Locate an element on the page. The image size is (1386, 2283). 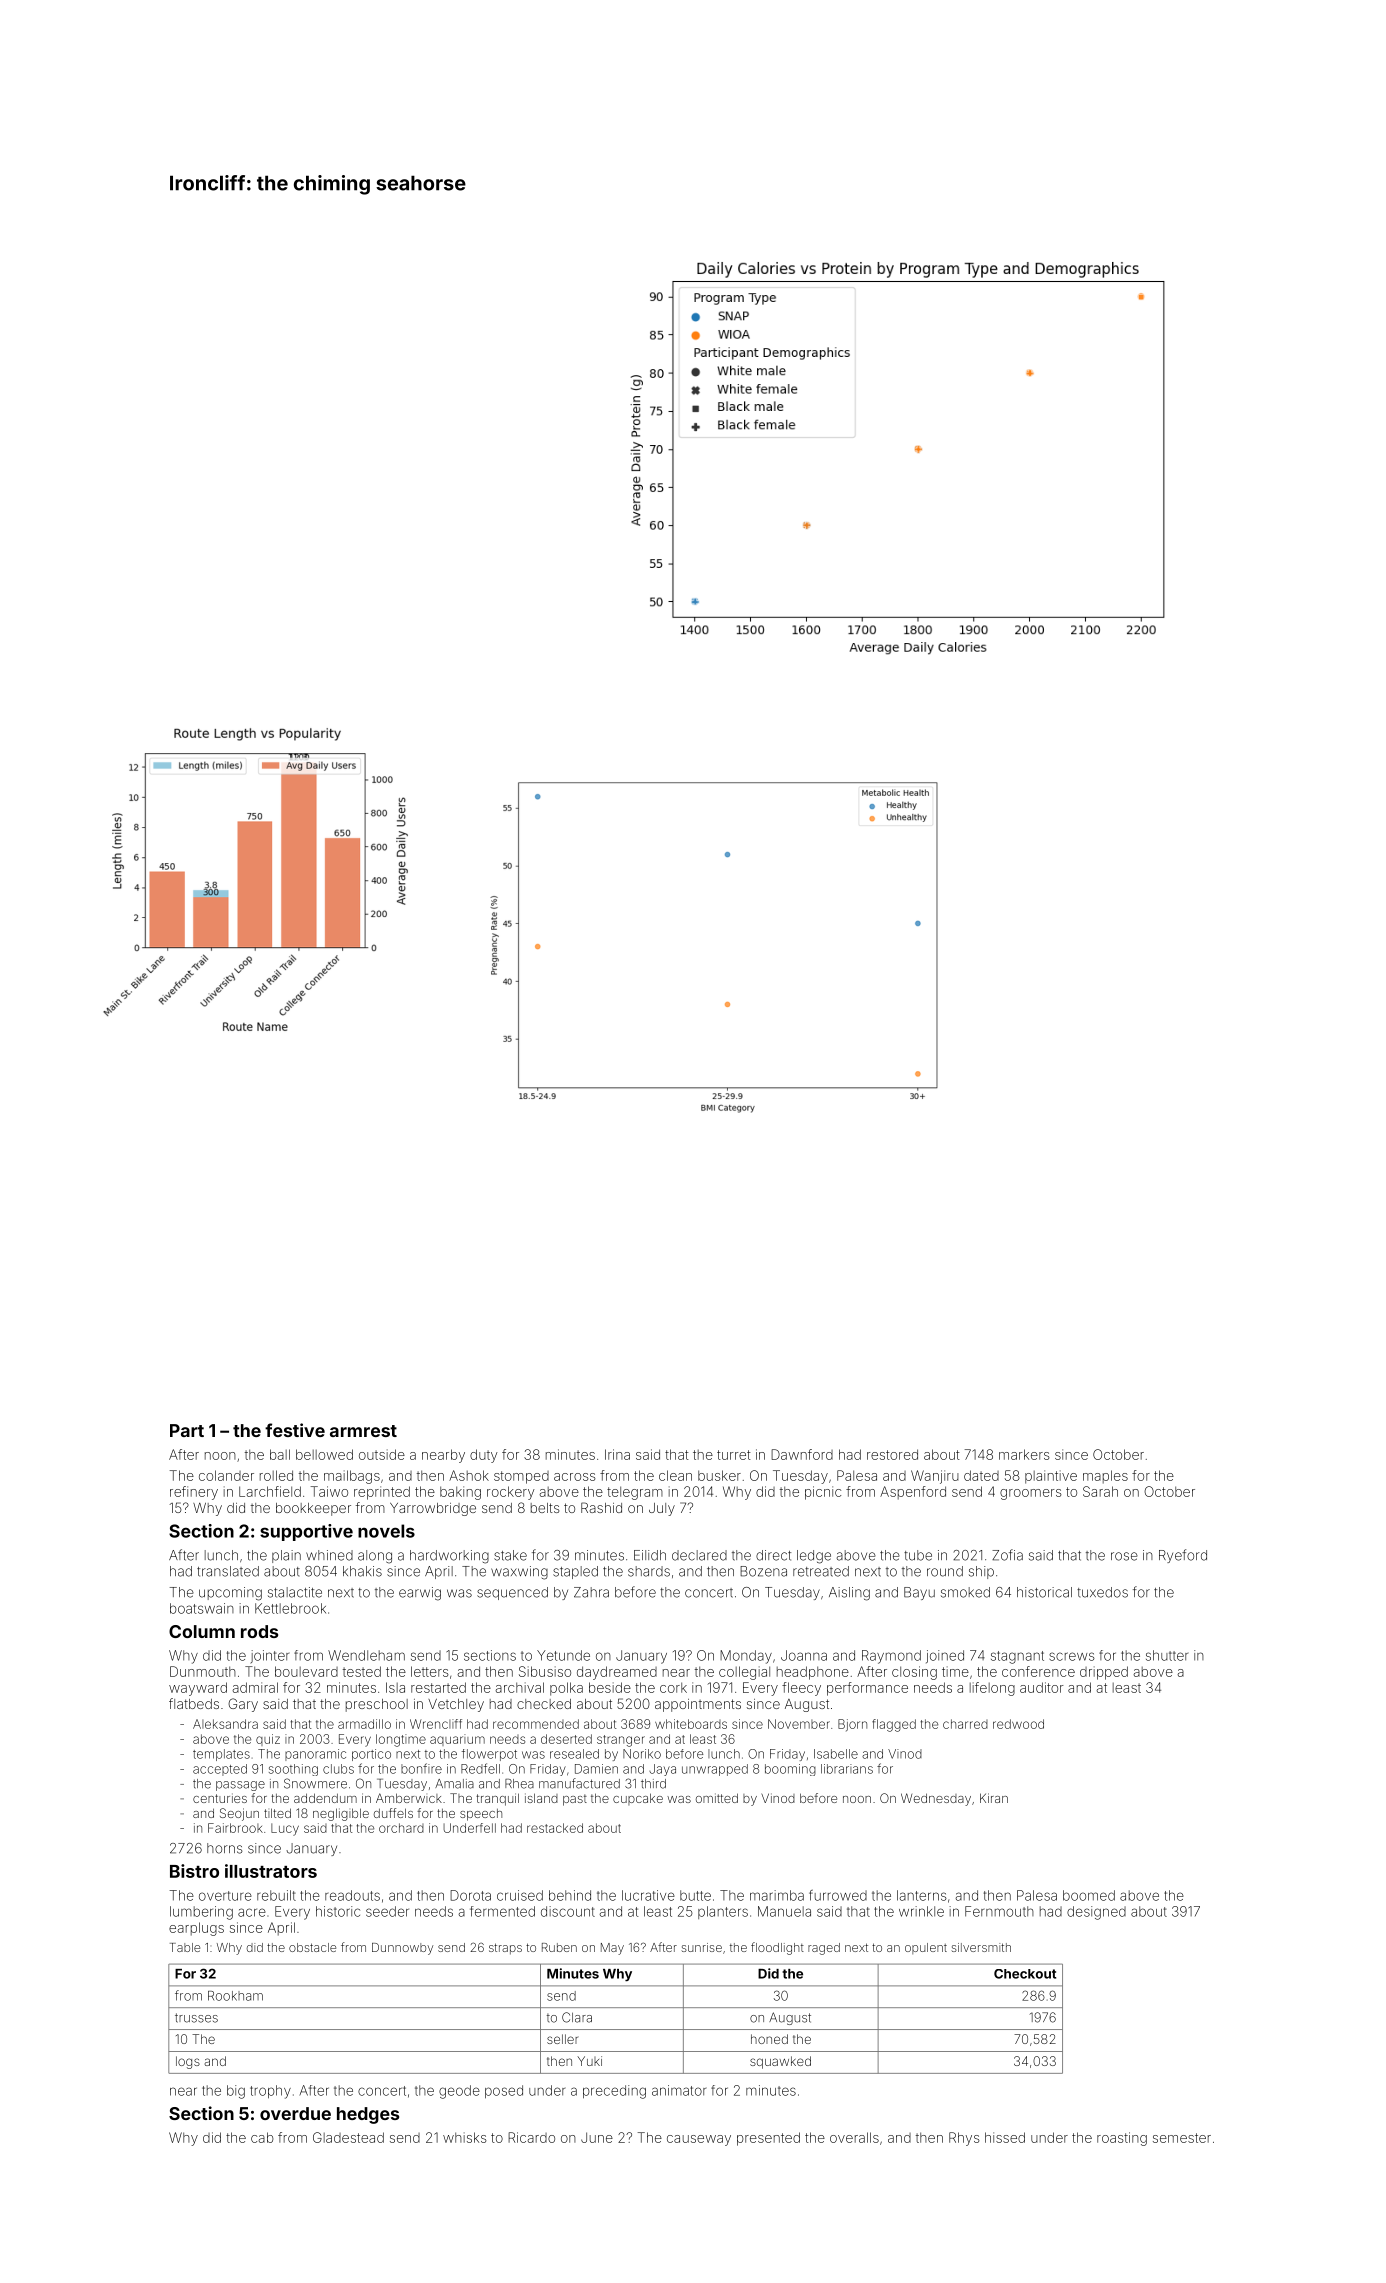
fermented is located at coordinates (502, 1911).
